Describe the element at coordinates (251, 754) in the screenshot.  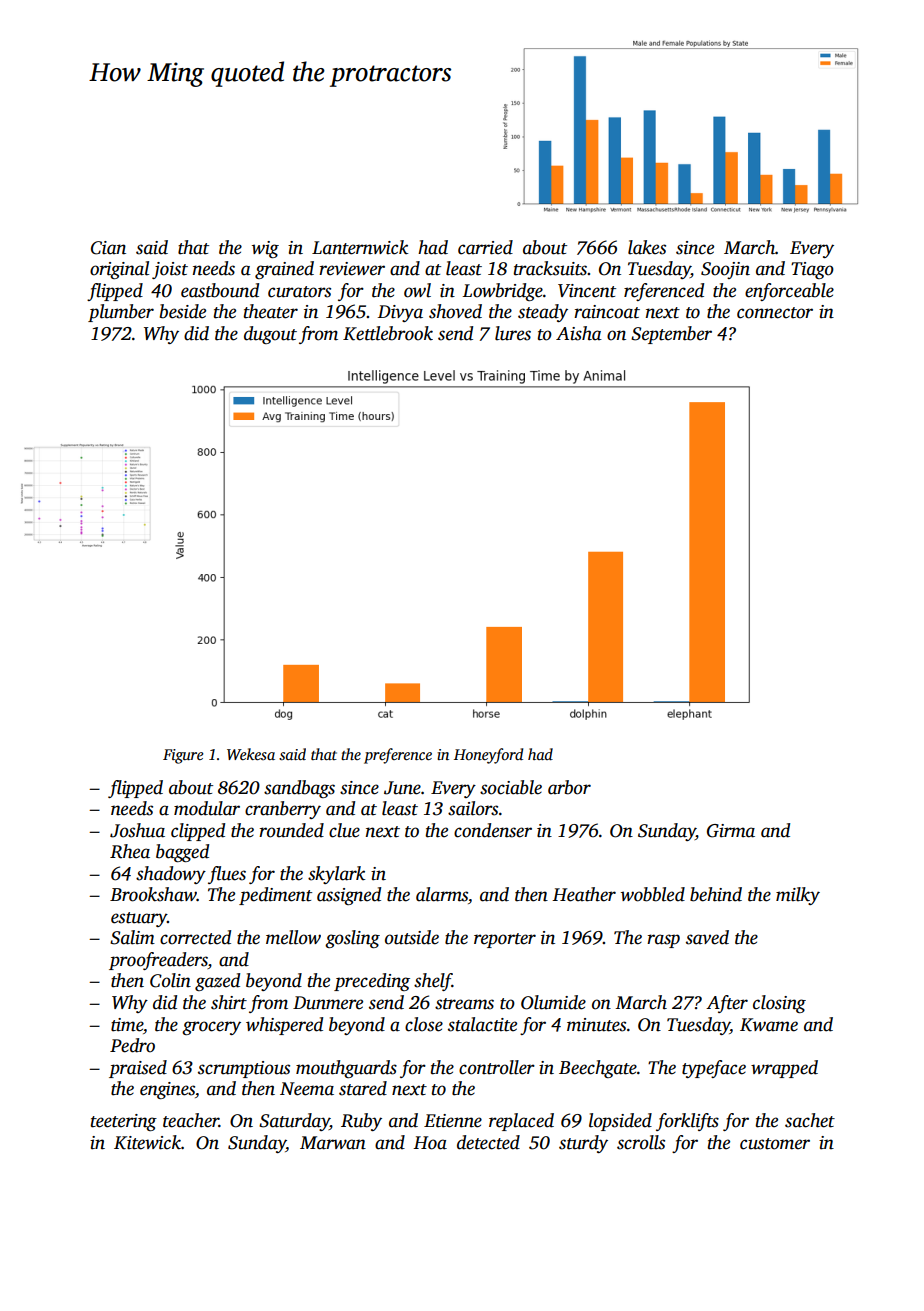
I see `Wekesa` at that location.
